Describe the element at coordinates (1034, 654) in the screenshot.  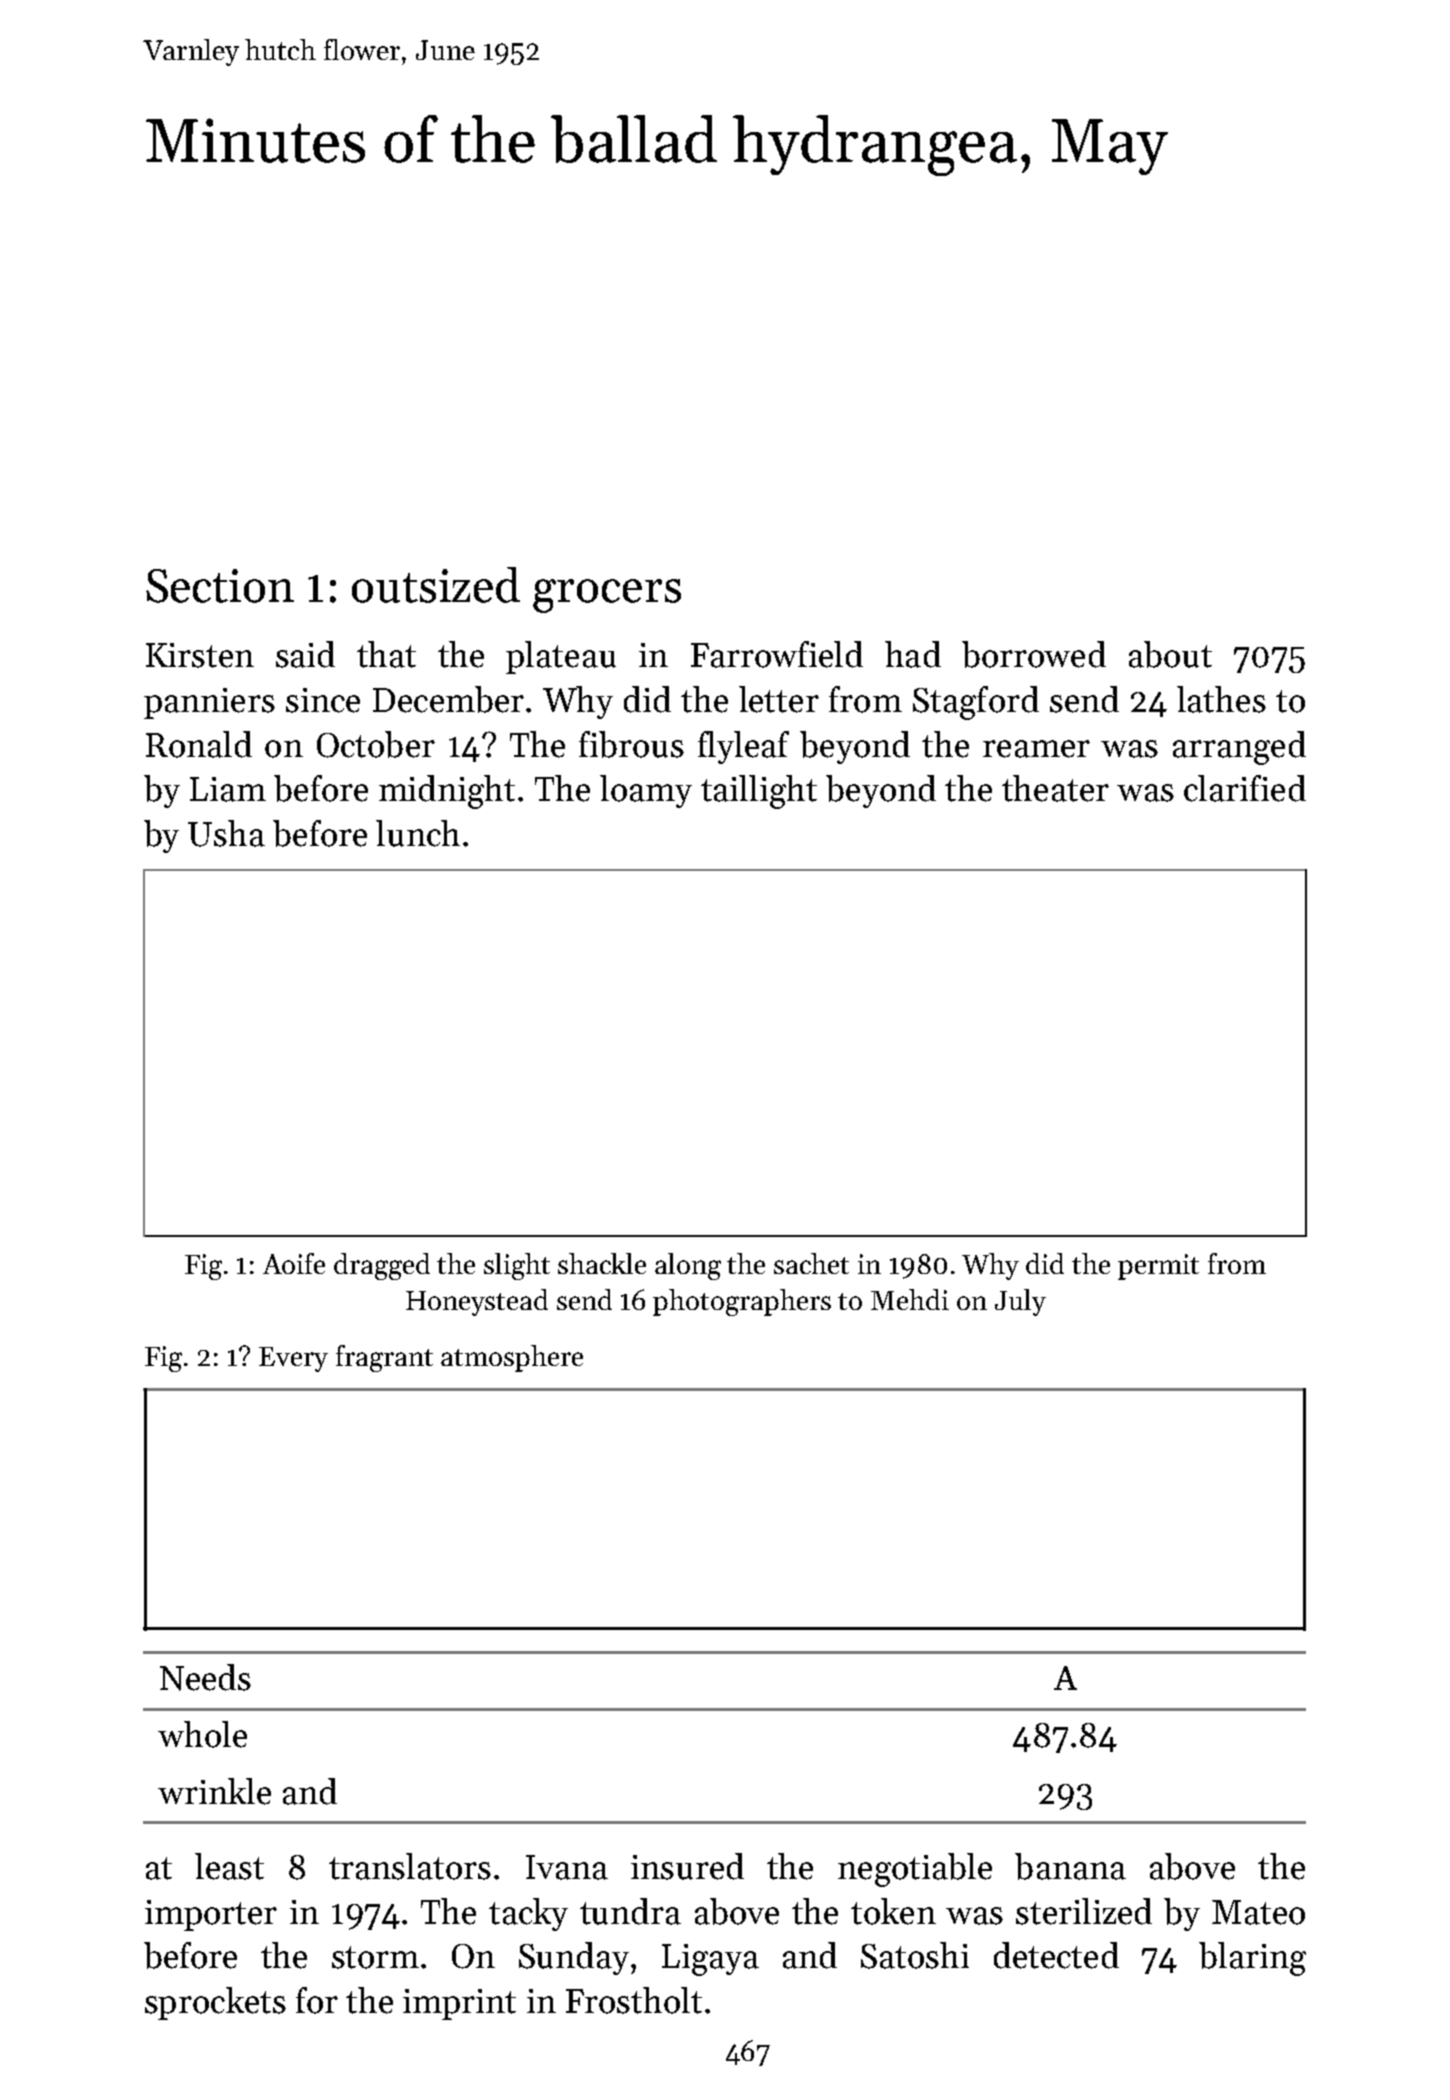
I see `borrowed` at that location.
